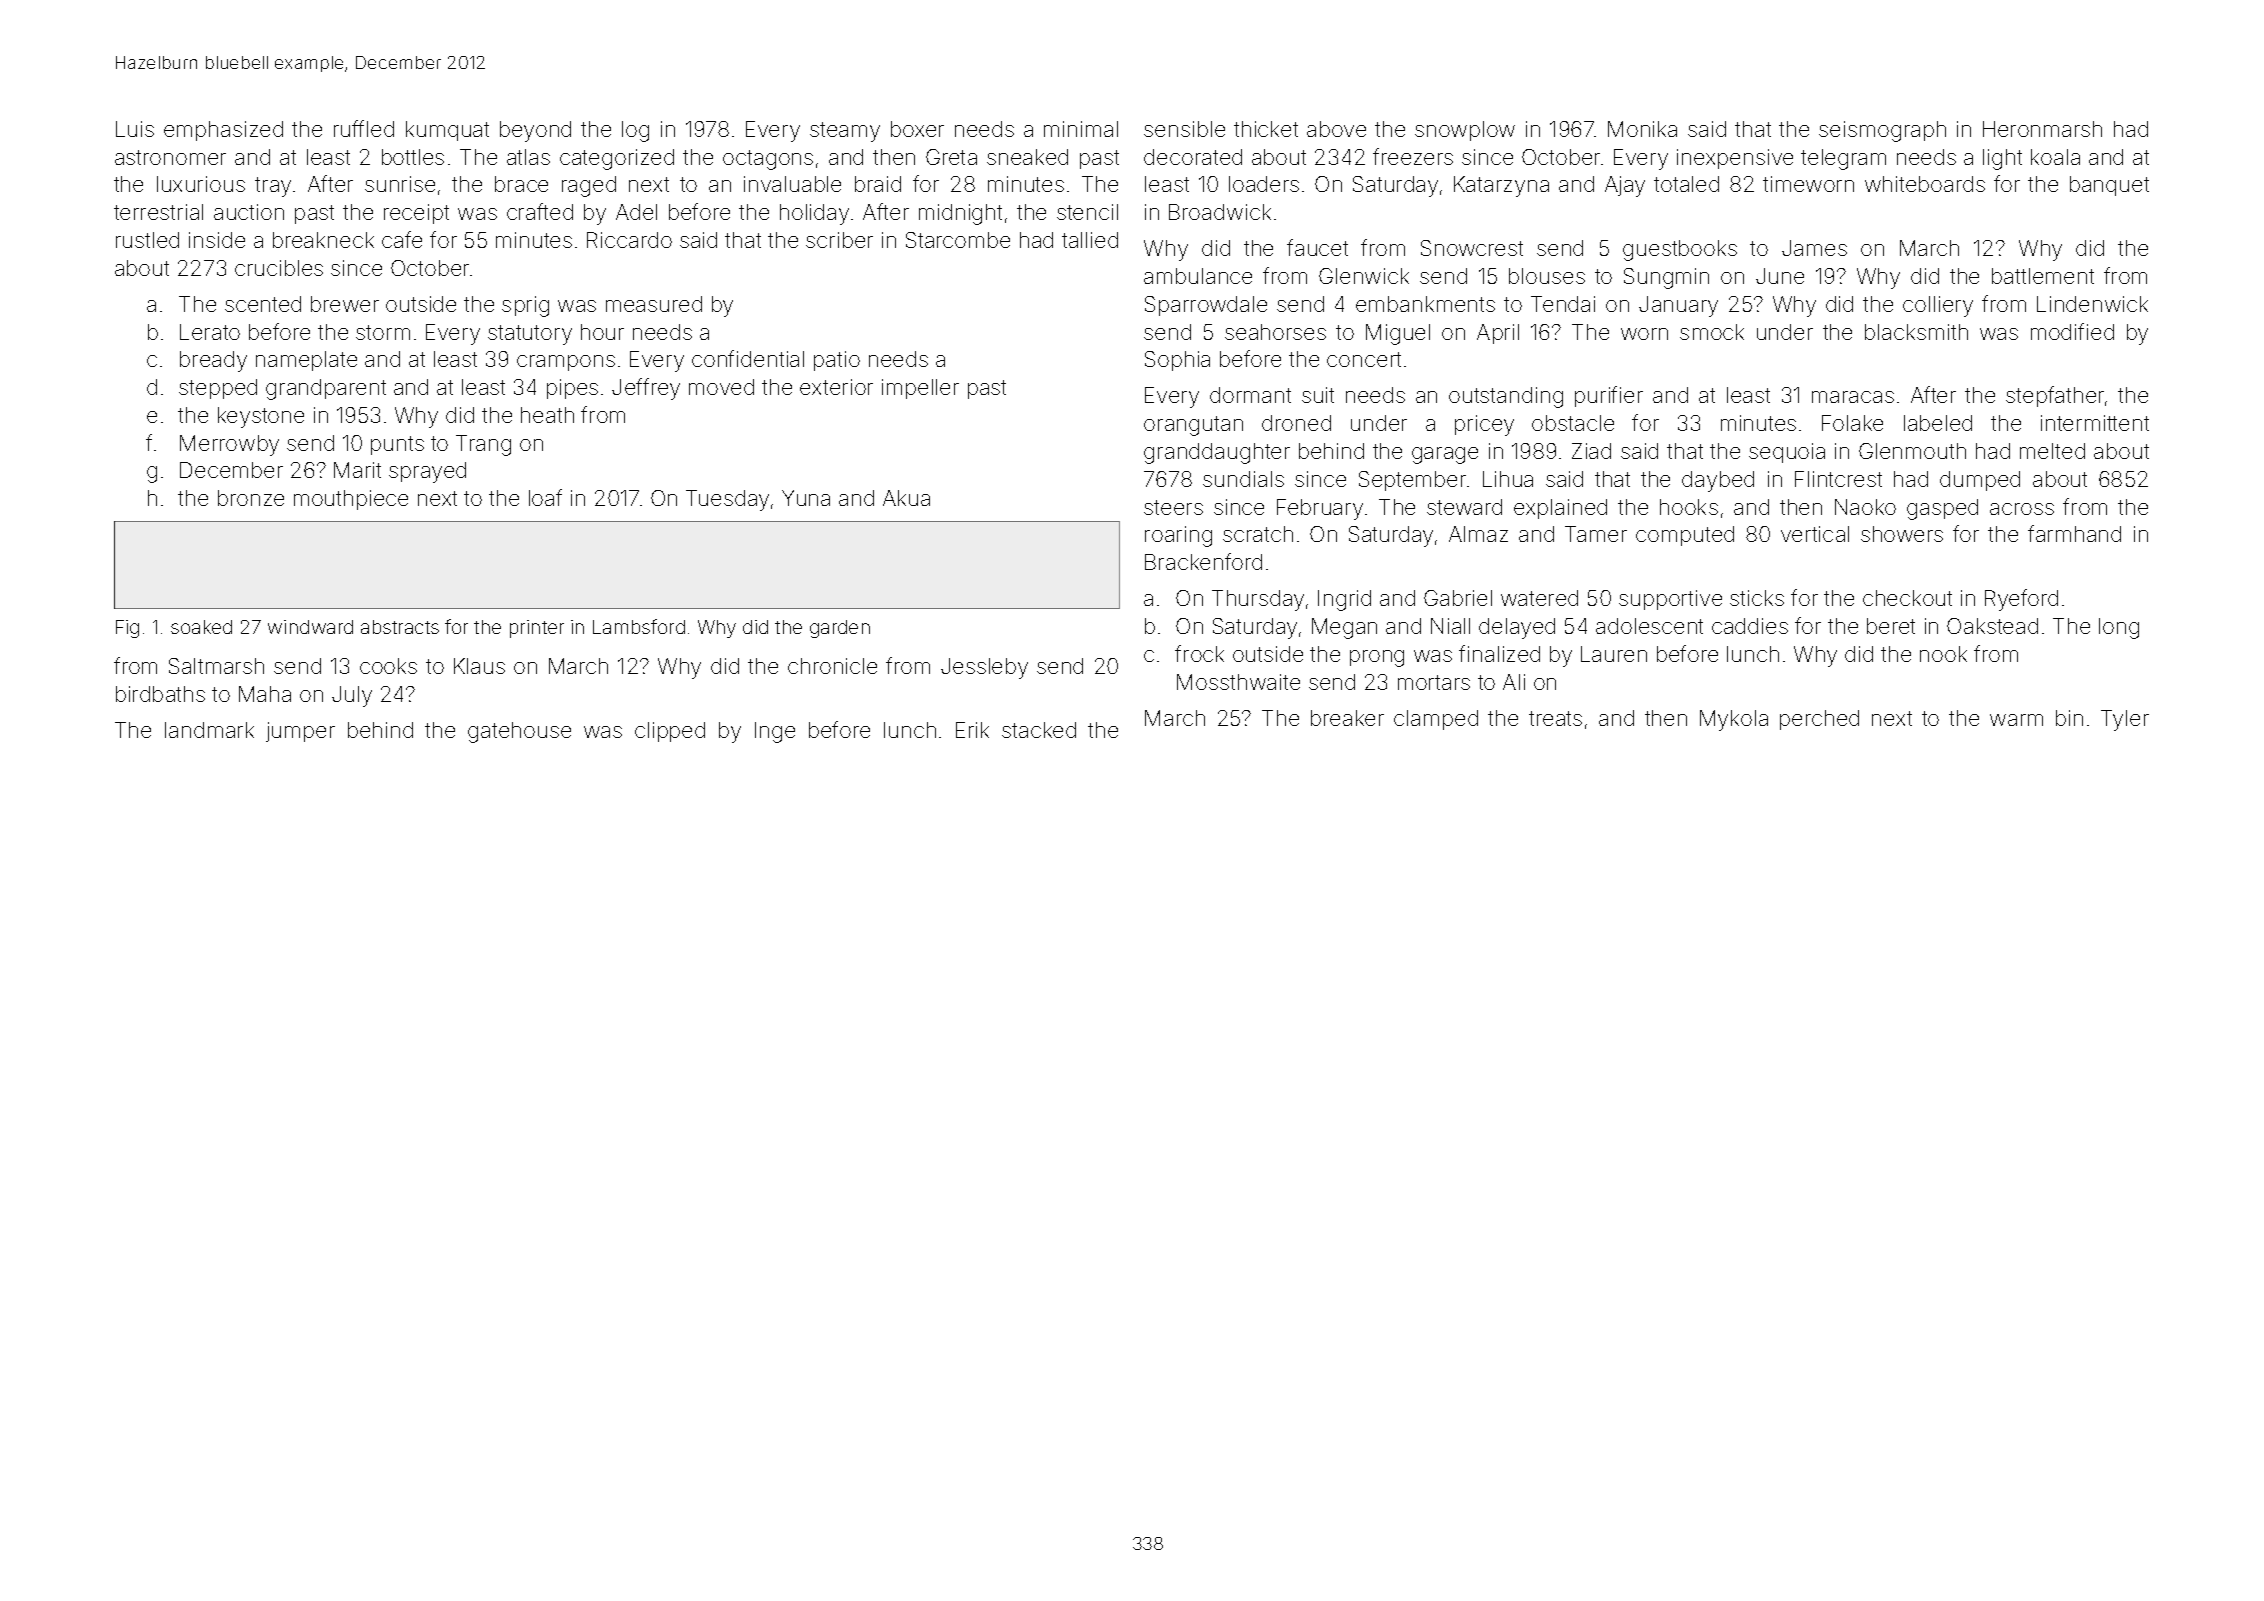 Image resolution: width=2264 pixels, height=1601 pixels. I want to click on Trang, so click(483, 445).
